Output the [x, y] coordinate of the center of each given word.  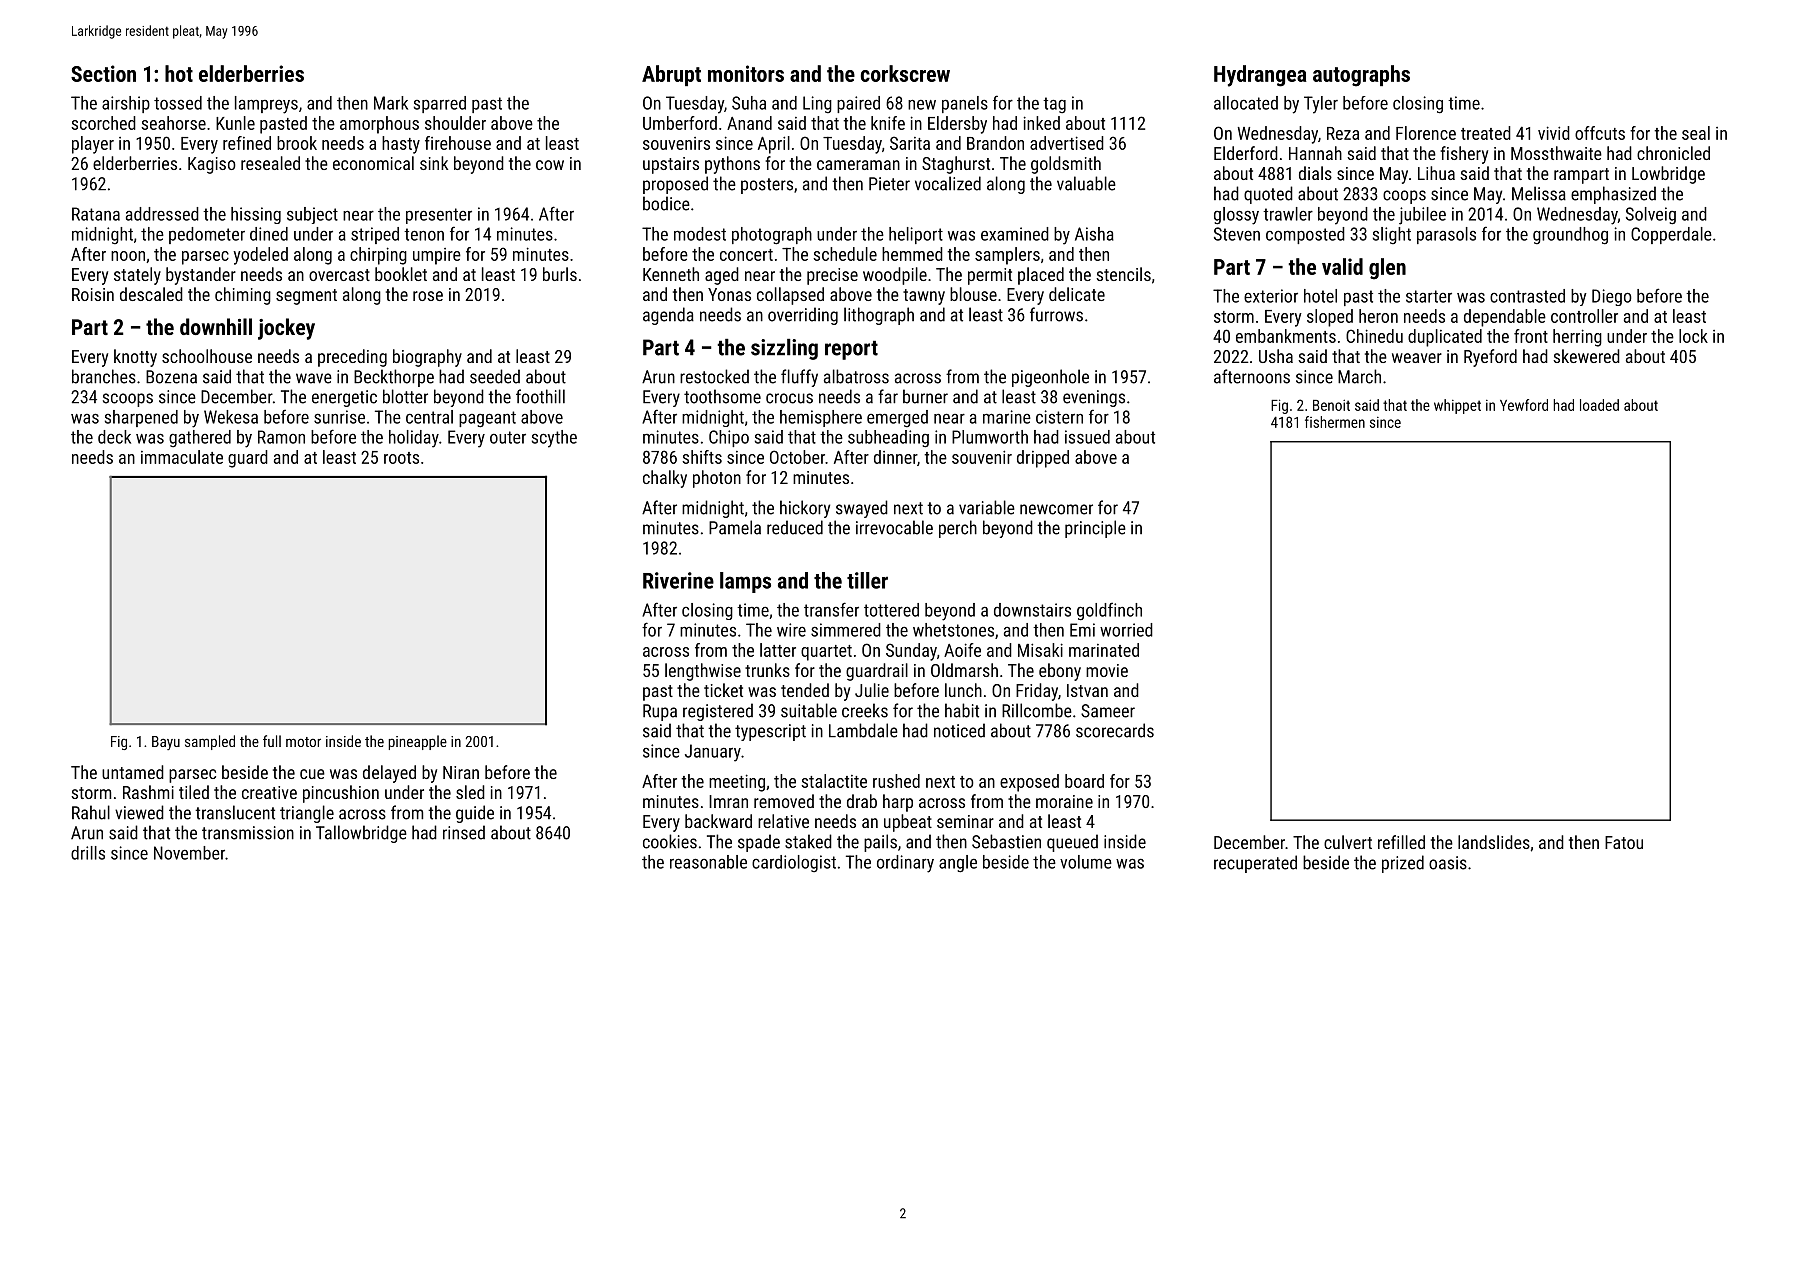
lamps [745, 582]
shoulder [455, 123]
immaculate [182, 457]
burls [560, 274]
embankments [1286, 336]
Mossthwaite [1556, 153]
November [189, 853]
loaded [1599, 405]
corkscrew [905, 73]
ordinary [905, 864]
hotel [1320, 296]
